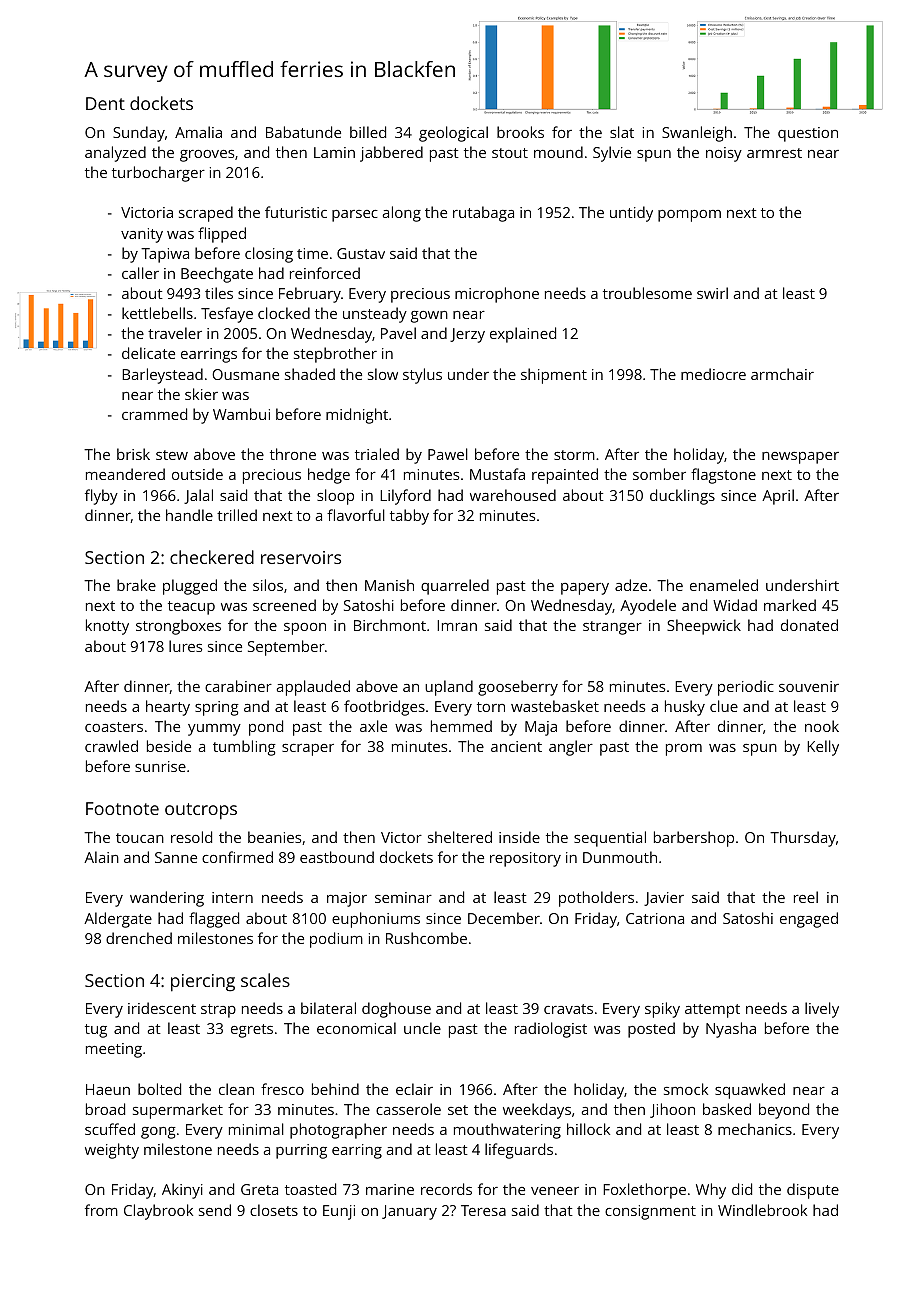 The image size is (924, 1308). Describe the element at coordinates (809, 920) in the screenshot. I see `engaged` at that location.
